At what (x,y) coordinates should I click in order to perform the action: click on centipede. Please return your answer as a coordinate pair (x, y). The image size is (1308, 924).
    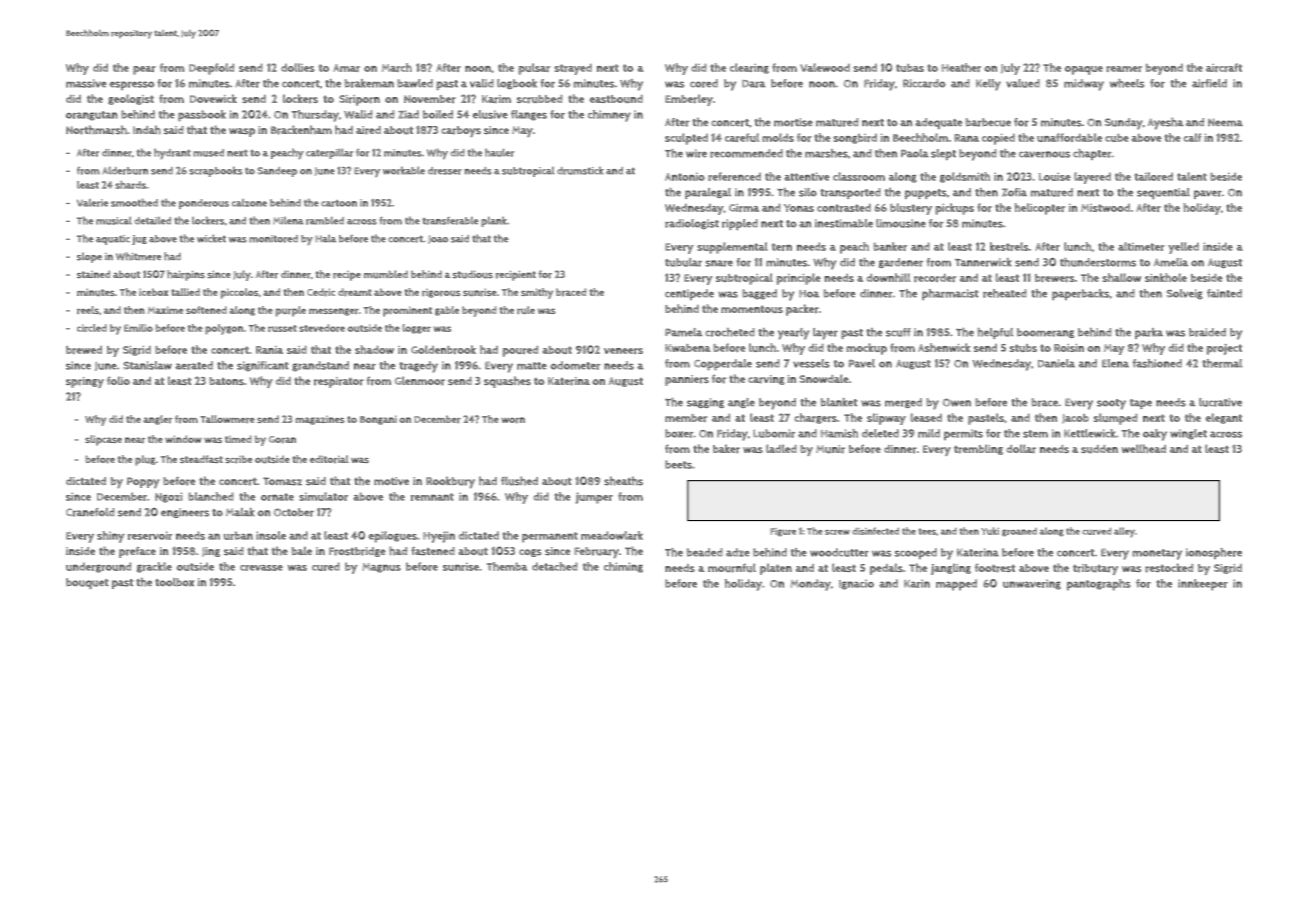
    Looking at the image, I should click on (689, 294).
